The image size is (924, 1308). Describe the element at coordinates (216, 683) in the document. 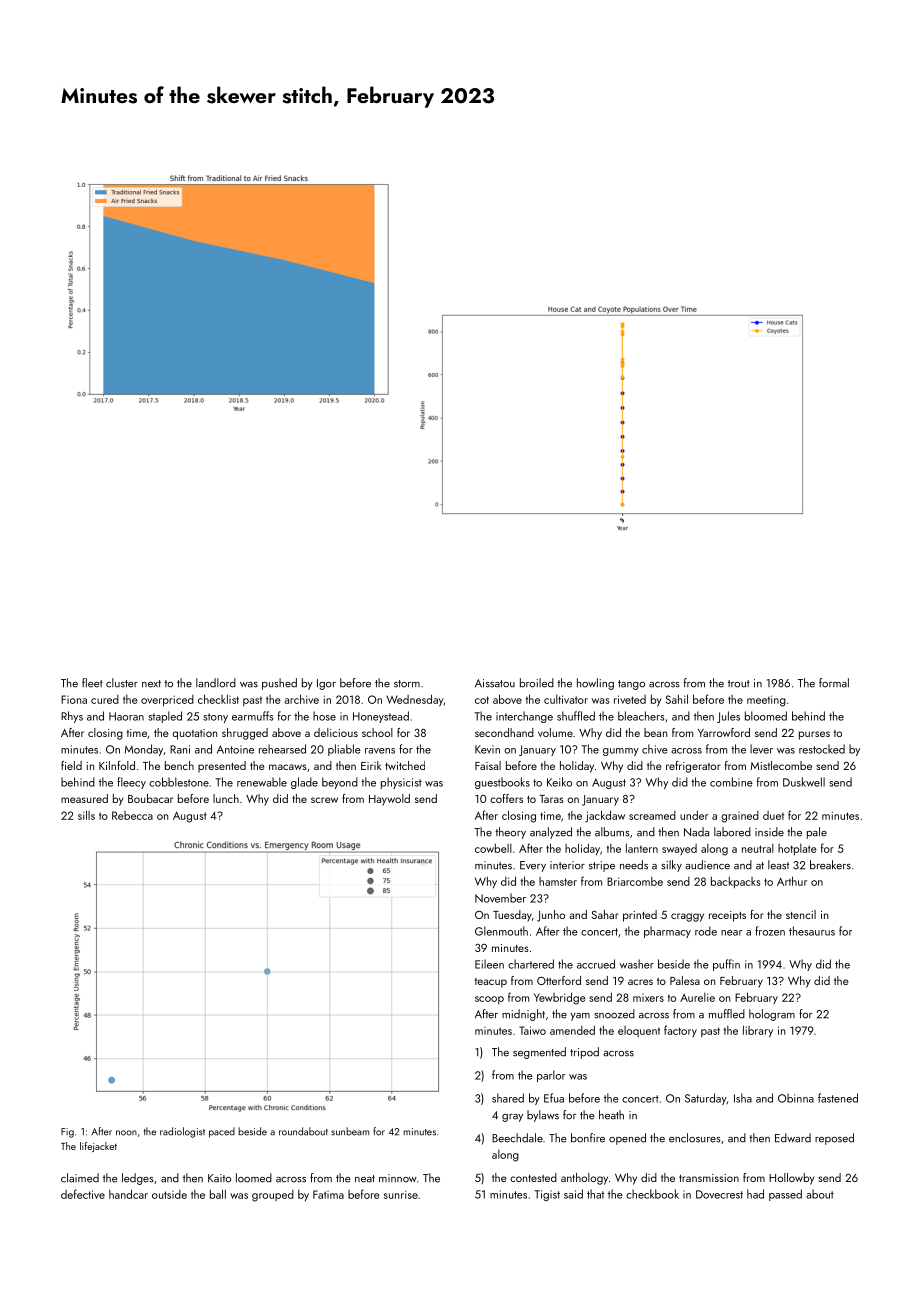

I see `landlord` at that location.
